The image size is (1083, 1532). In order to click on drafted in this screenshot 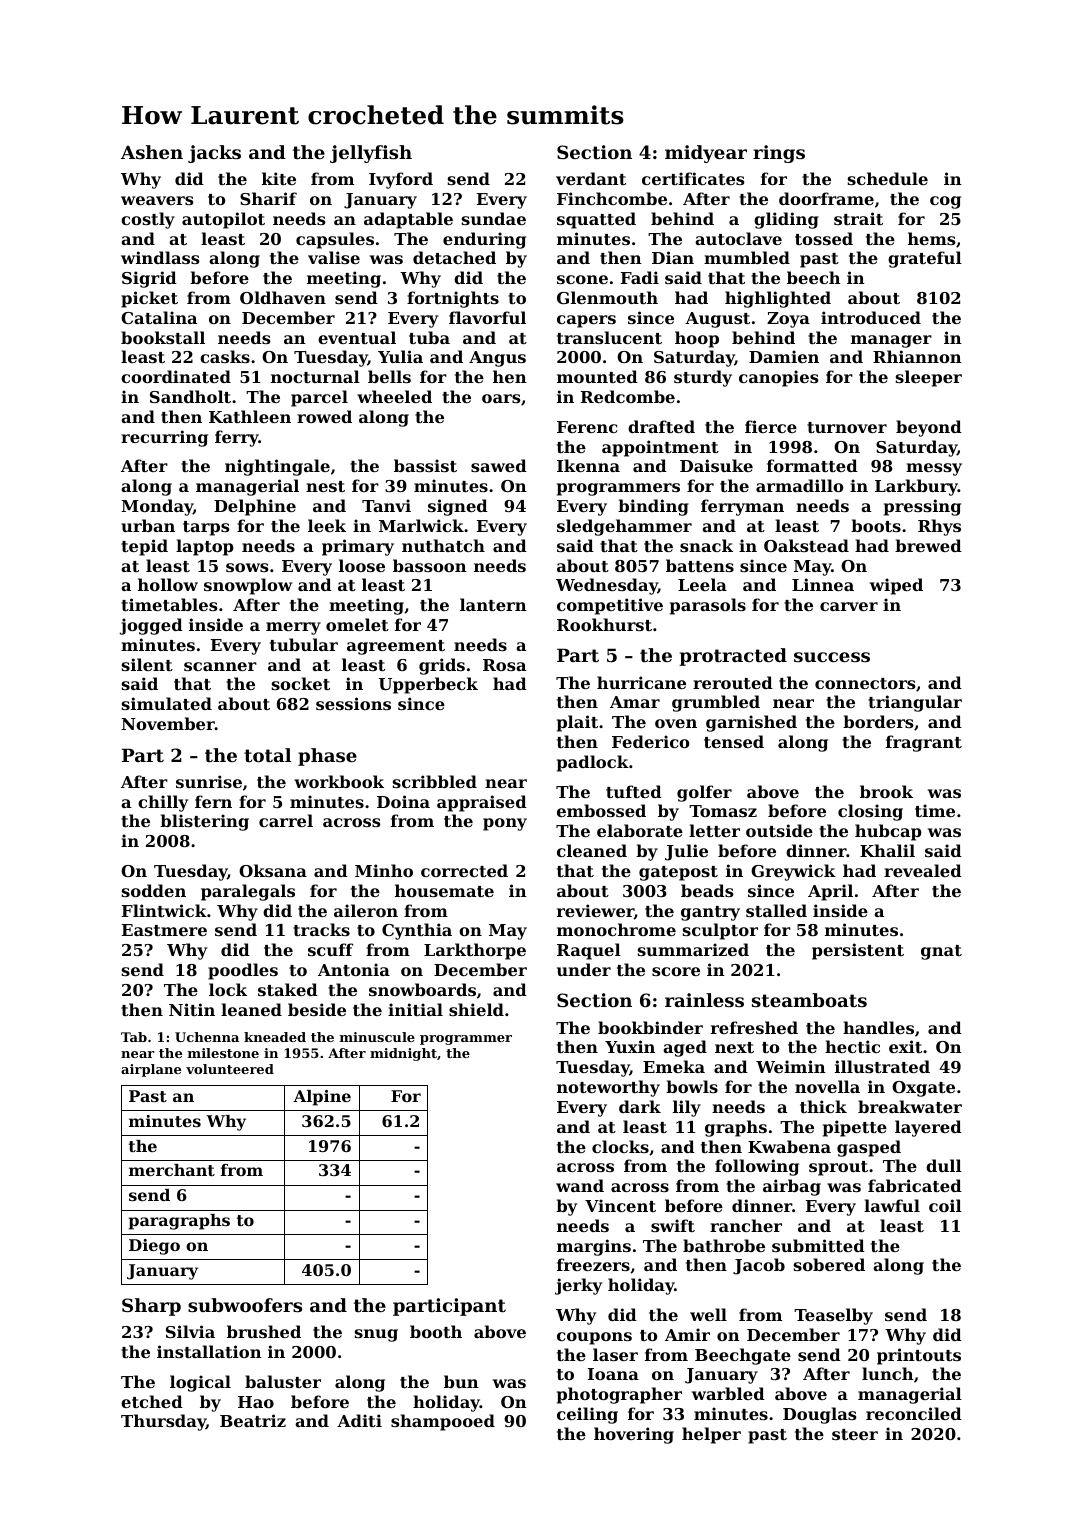, I will do `click(661, 426)`.
